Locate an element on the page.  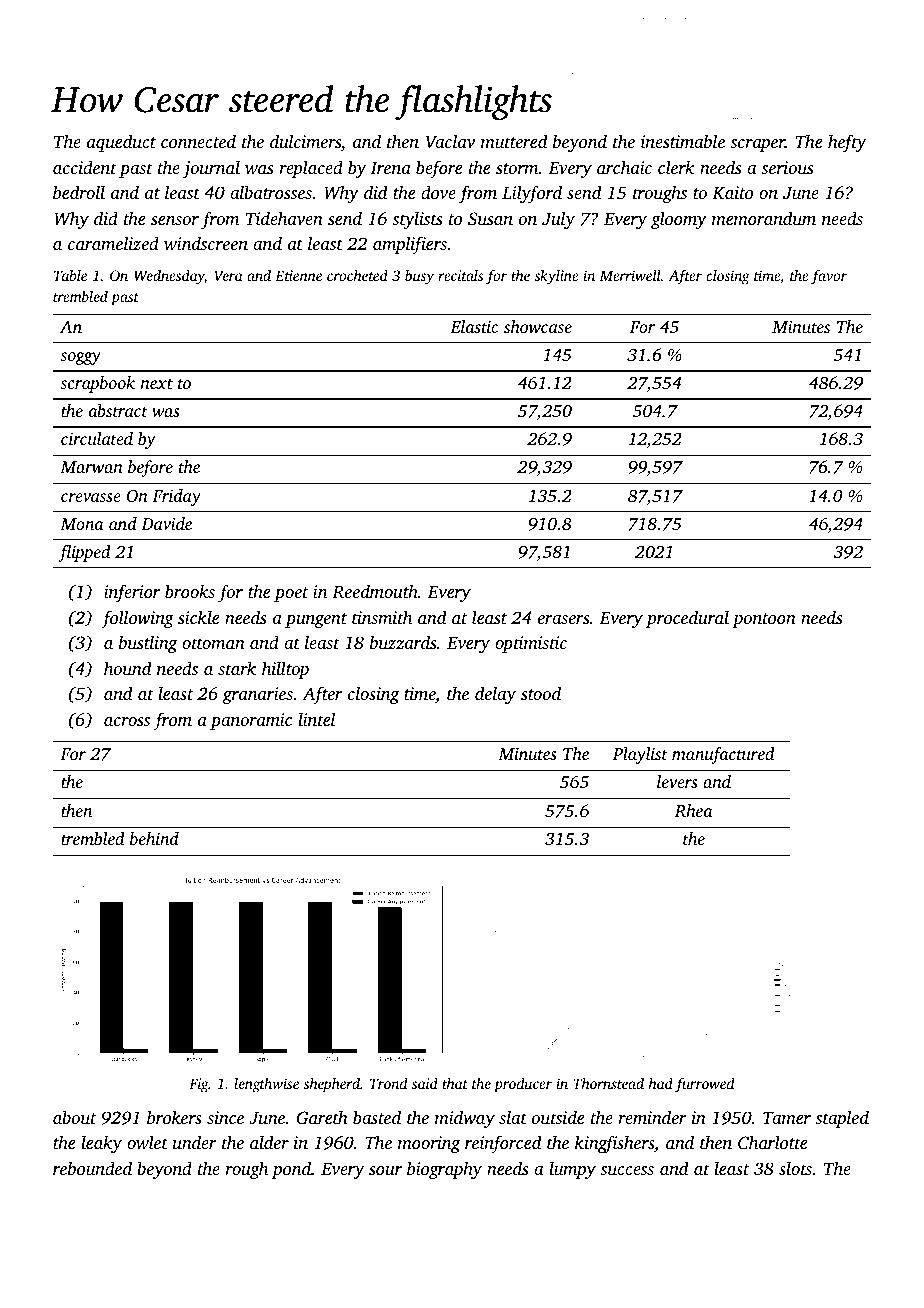
Vaclav is located at coordinates (450, 141).
